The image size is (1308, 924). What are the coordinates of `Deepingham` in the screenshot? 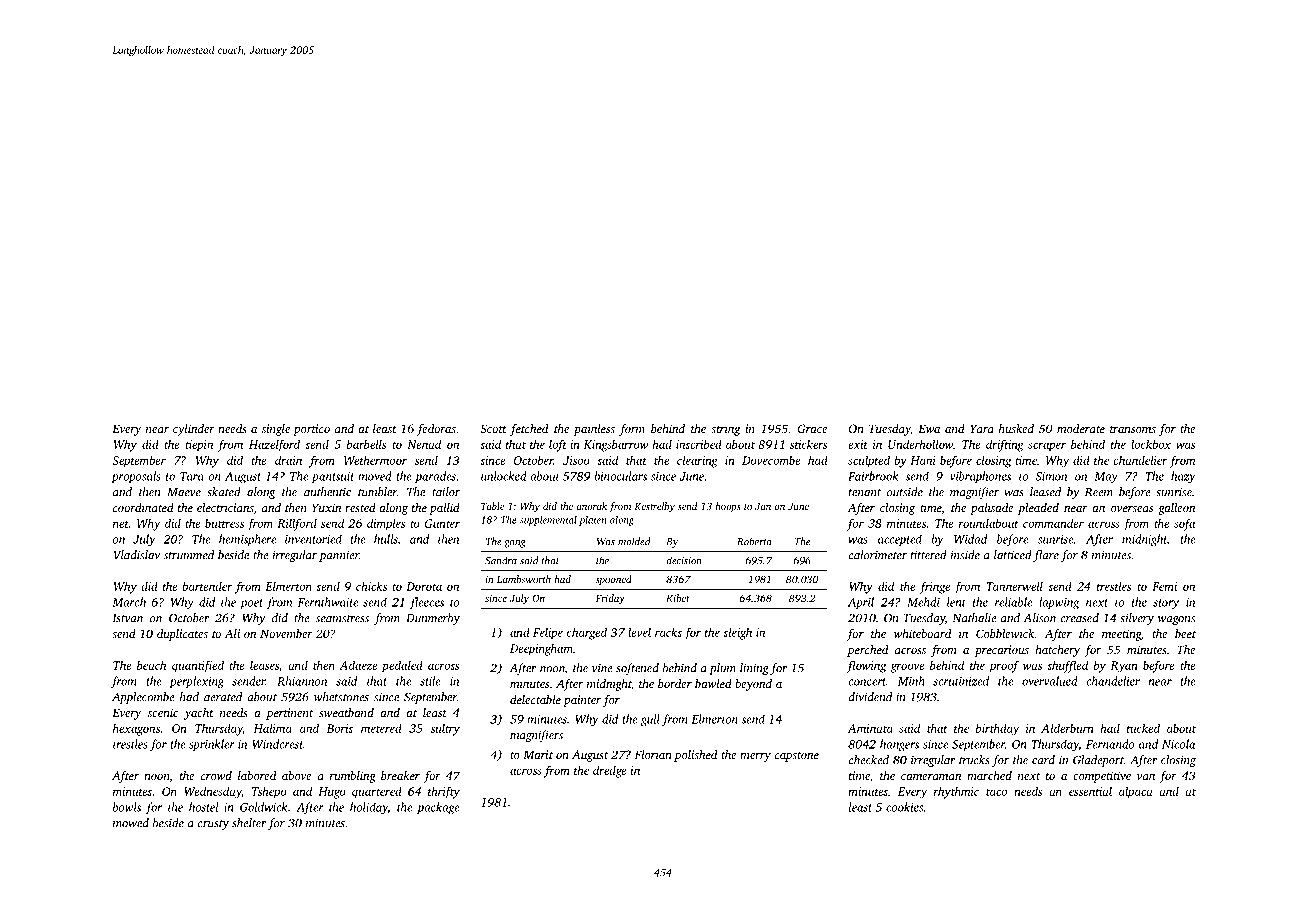 It's located at (541, 649).
